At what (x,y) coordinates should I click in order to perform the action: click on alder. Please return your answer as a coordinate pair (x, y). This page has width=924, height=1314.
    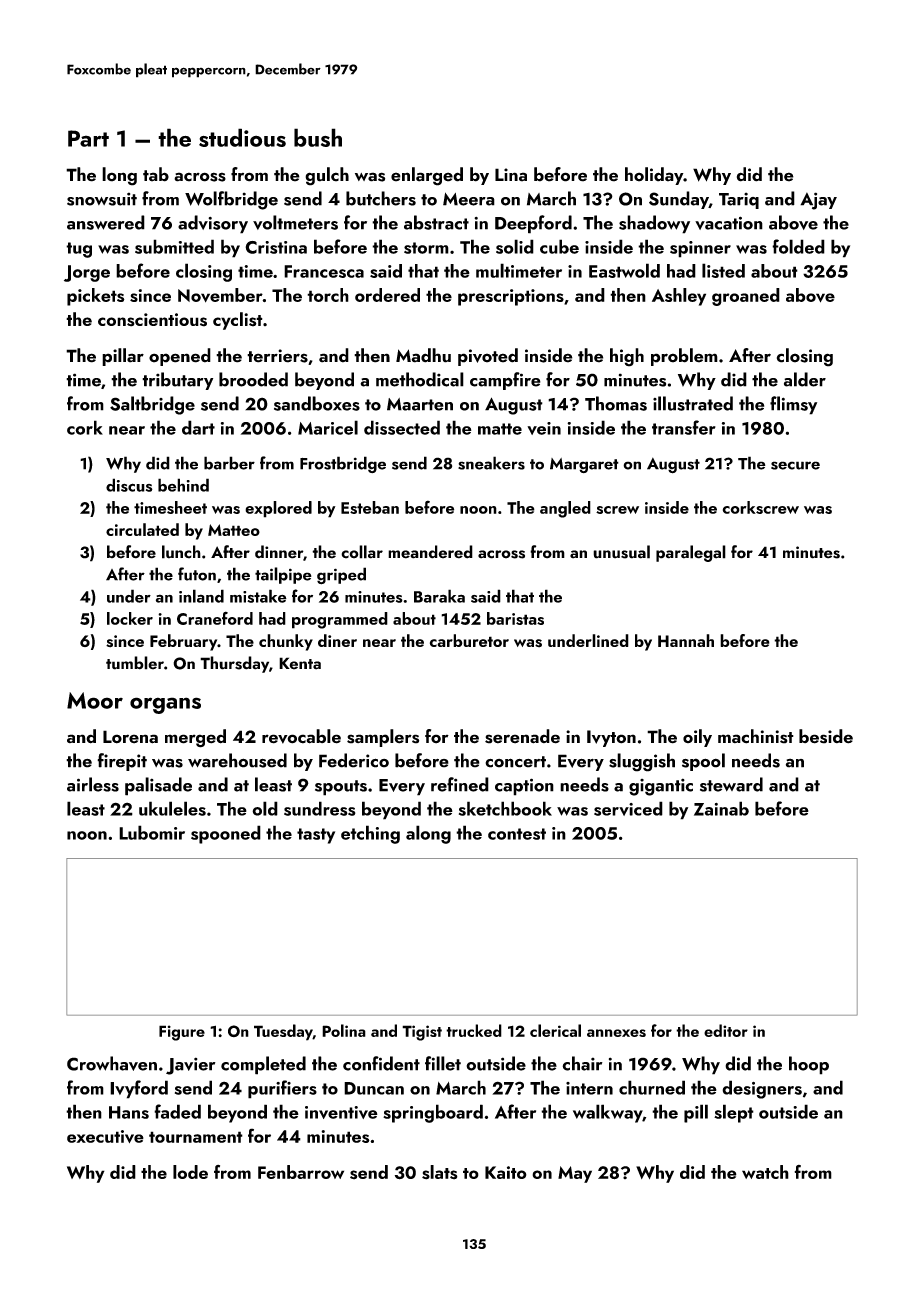
    Looking at the image, I should click on (805, 379).
